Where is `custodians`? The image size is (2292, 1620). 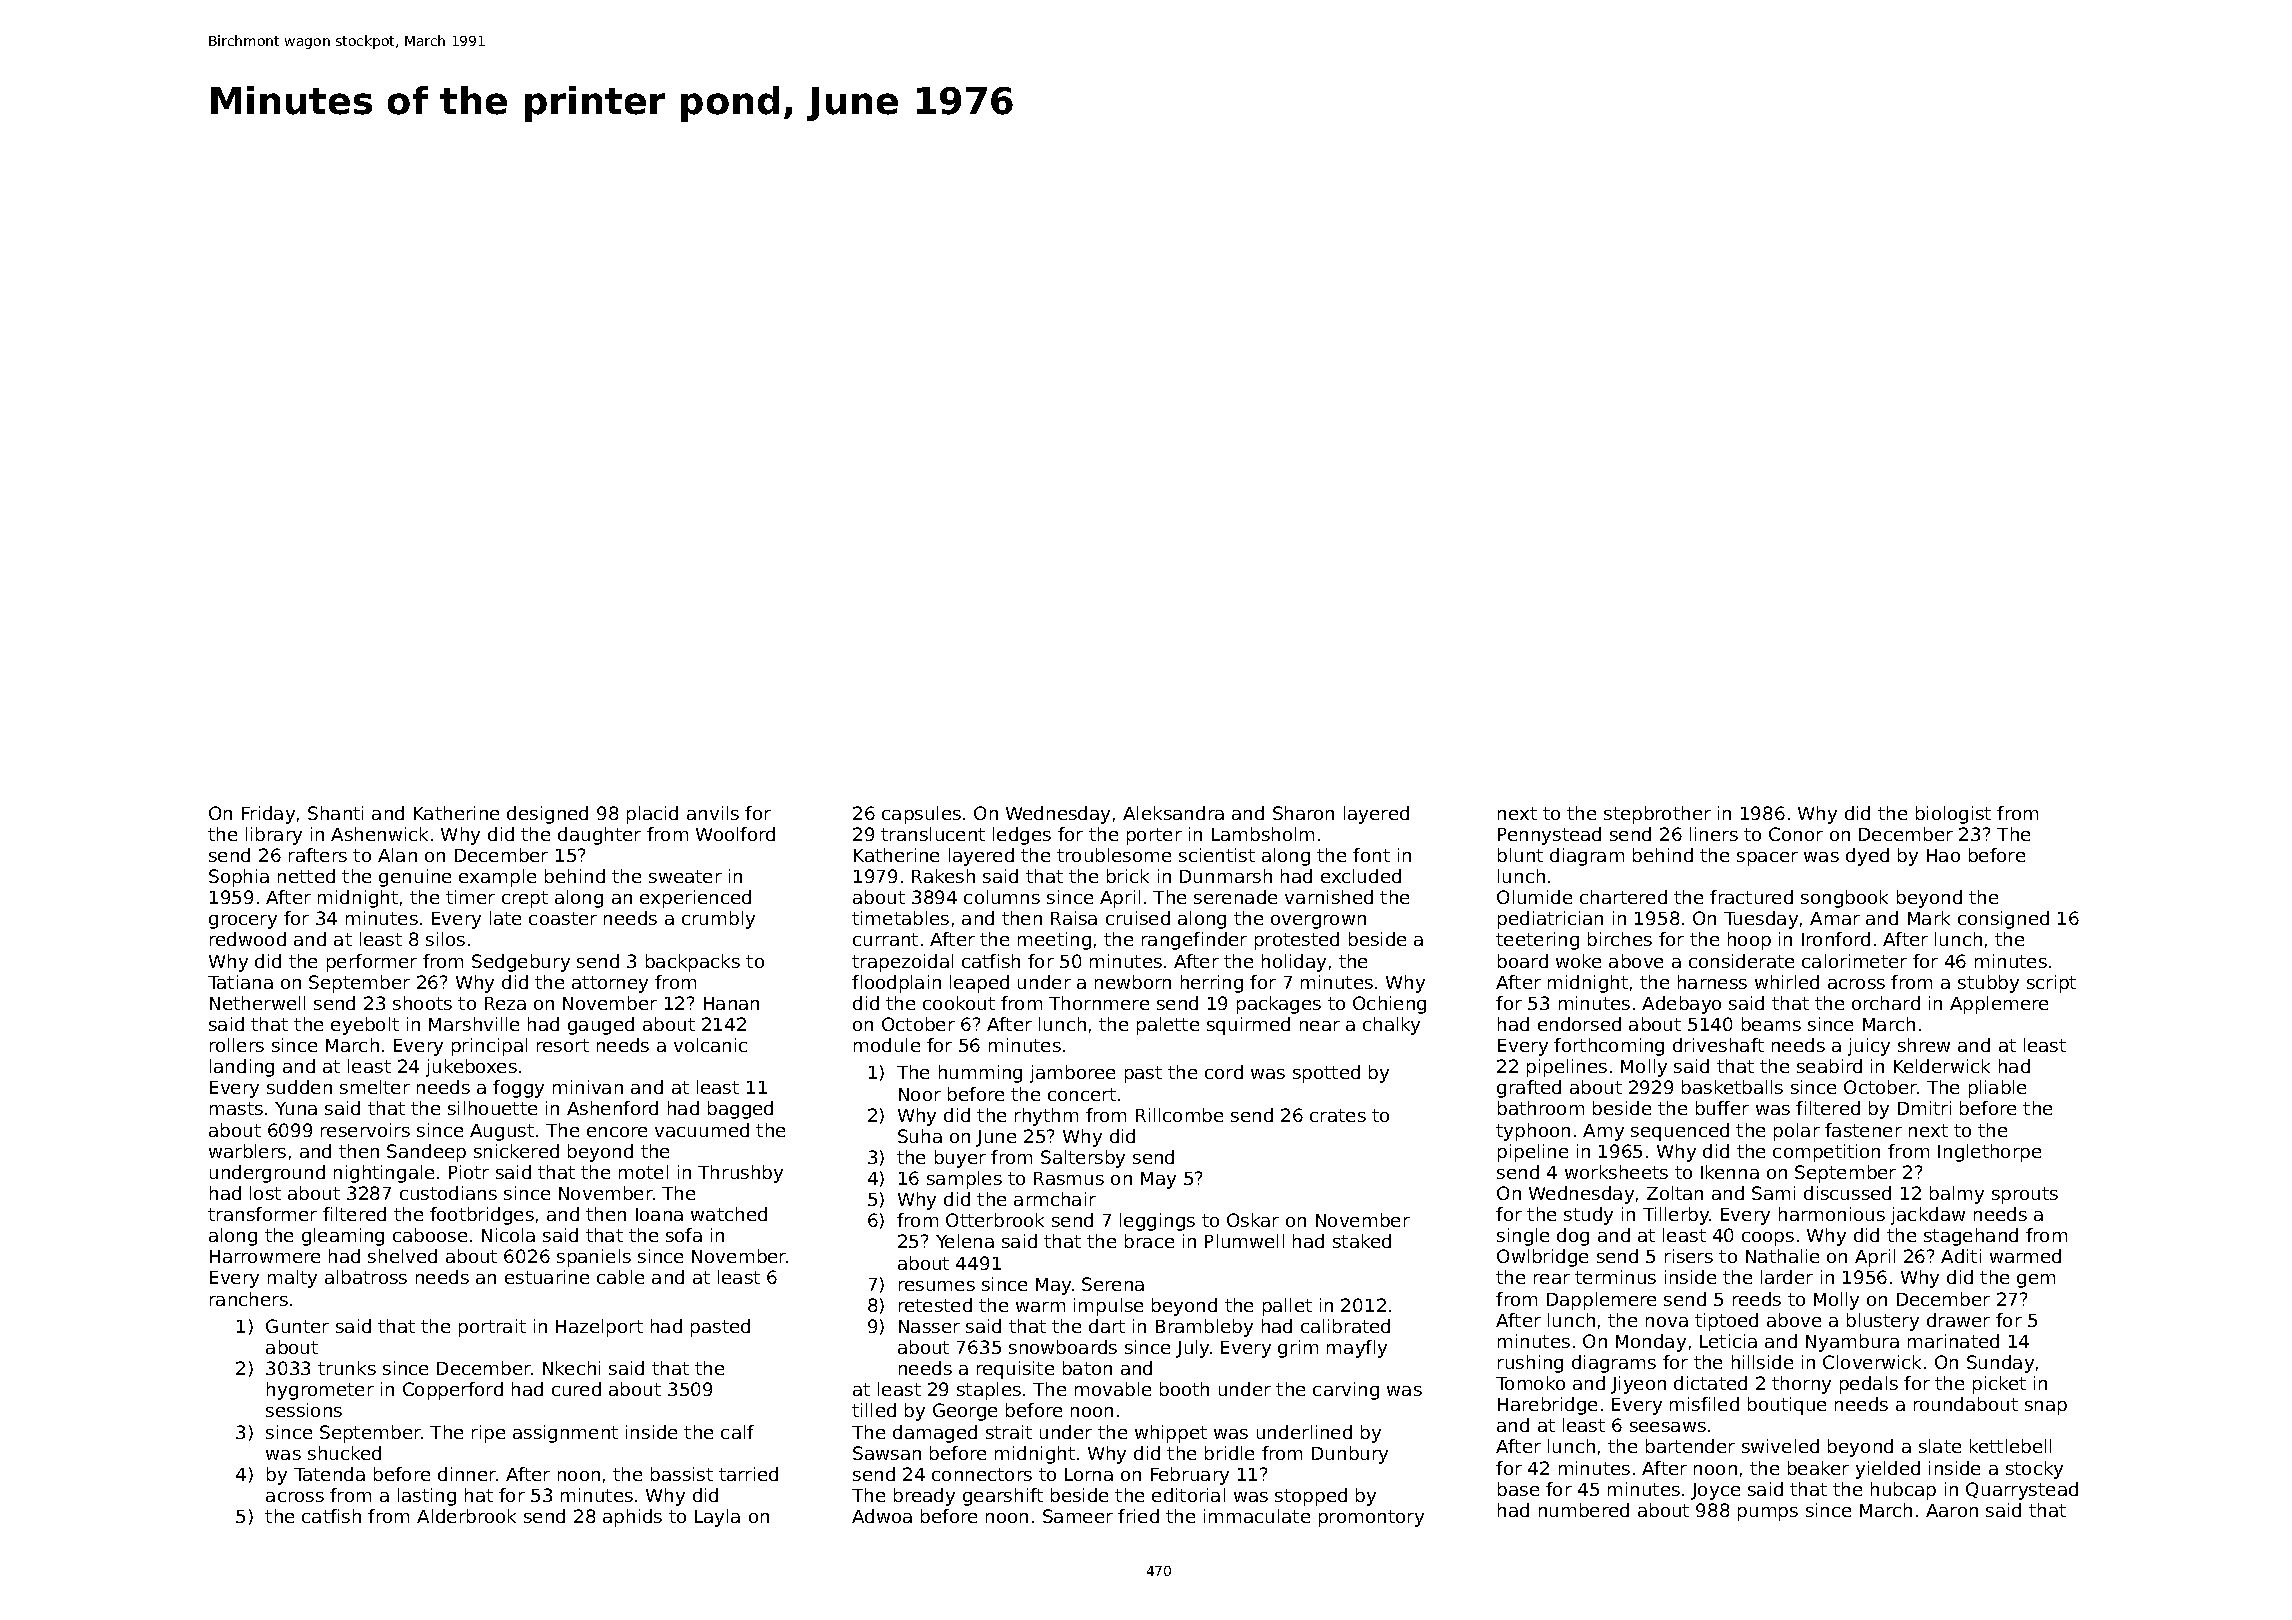 custodians is located at coordinates (448, 1193).
